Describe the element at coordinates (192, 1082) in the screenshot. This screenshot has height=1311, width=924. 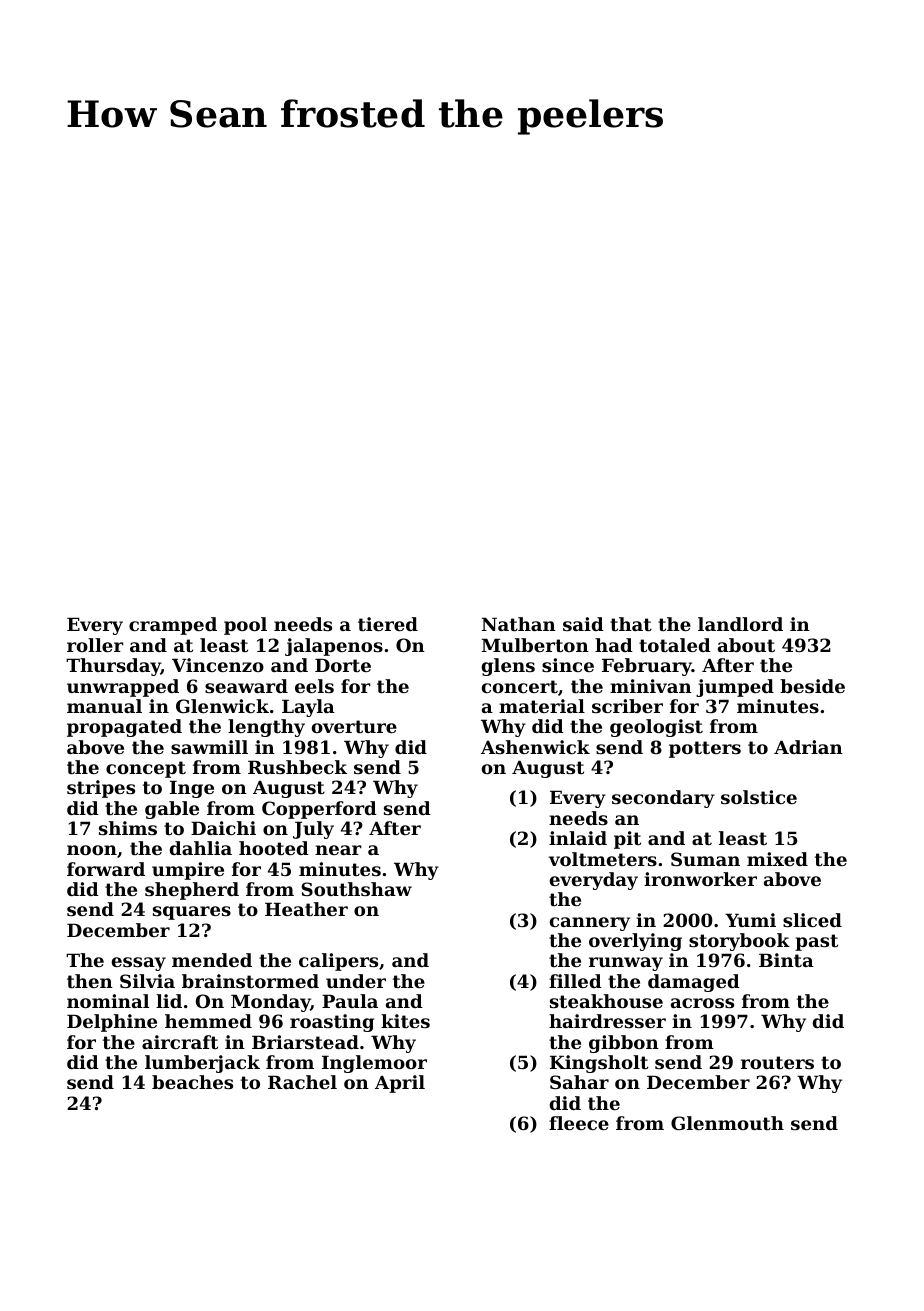
I see `beaches` at that location.
